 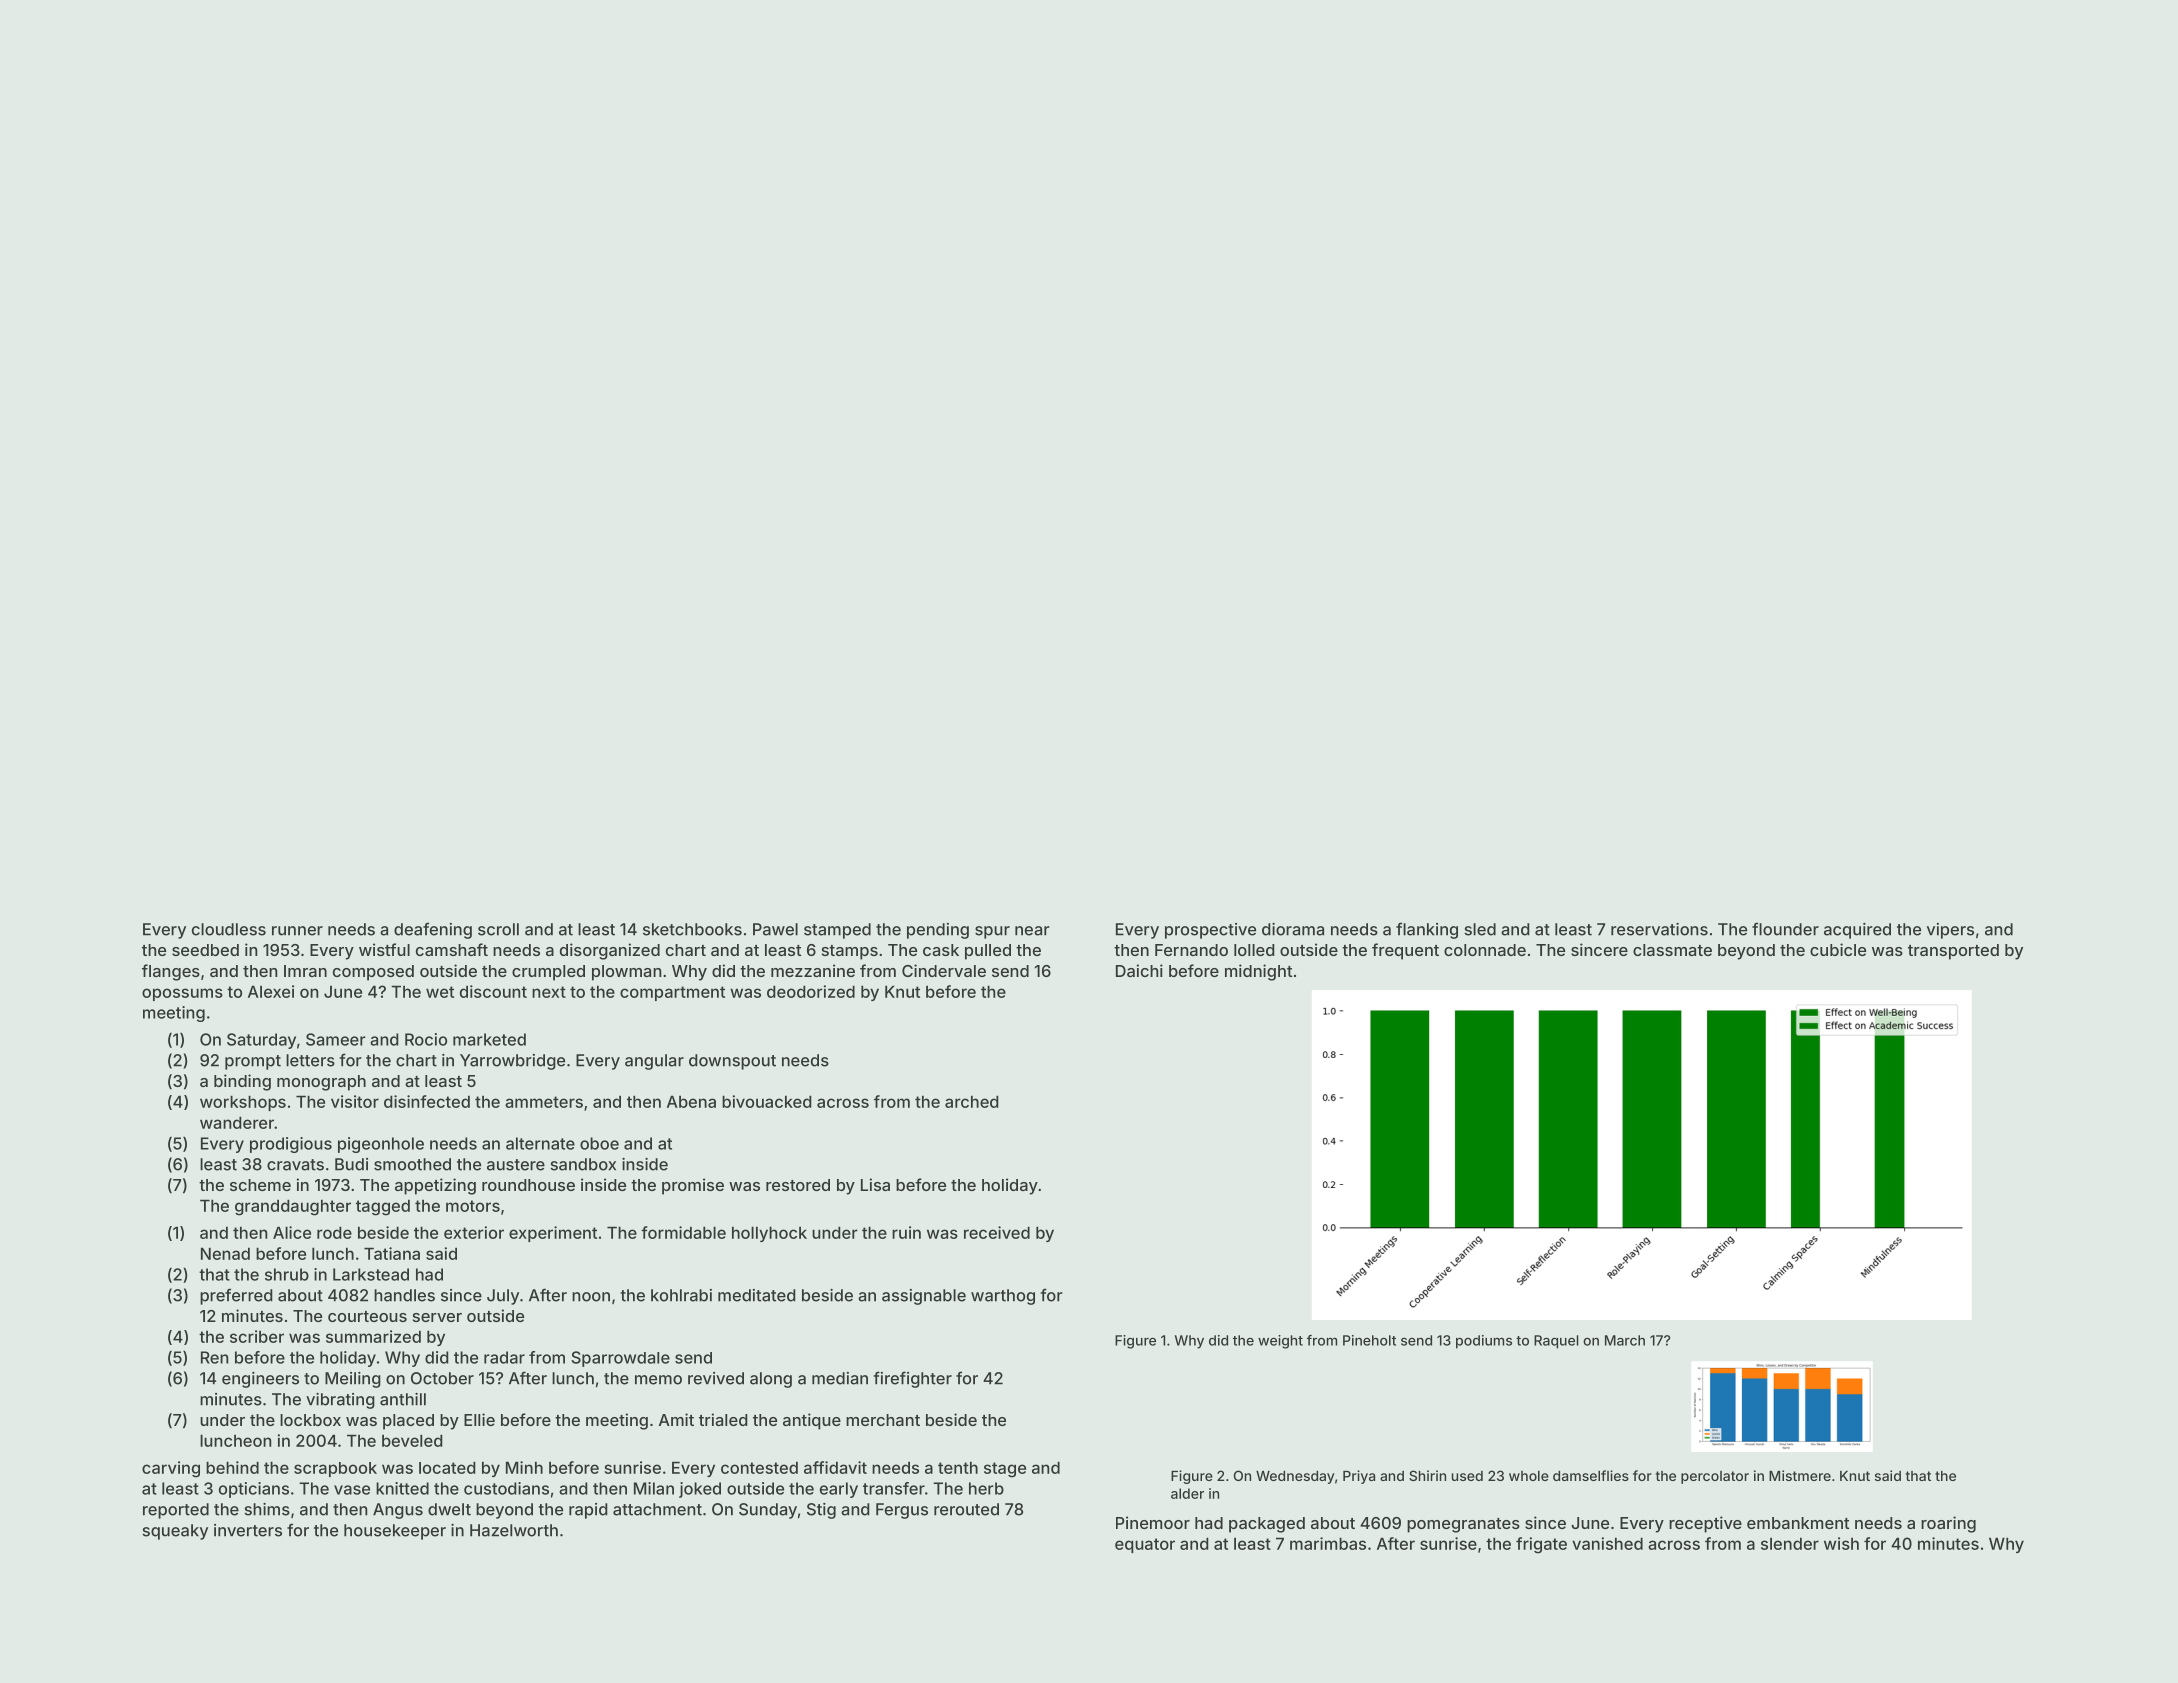 What do you see at coordinates (1145, 1545) in the page?
I see `equator` at bounding box center [1145, 1545].
